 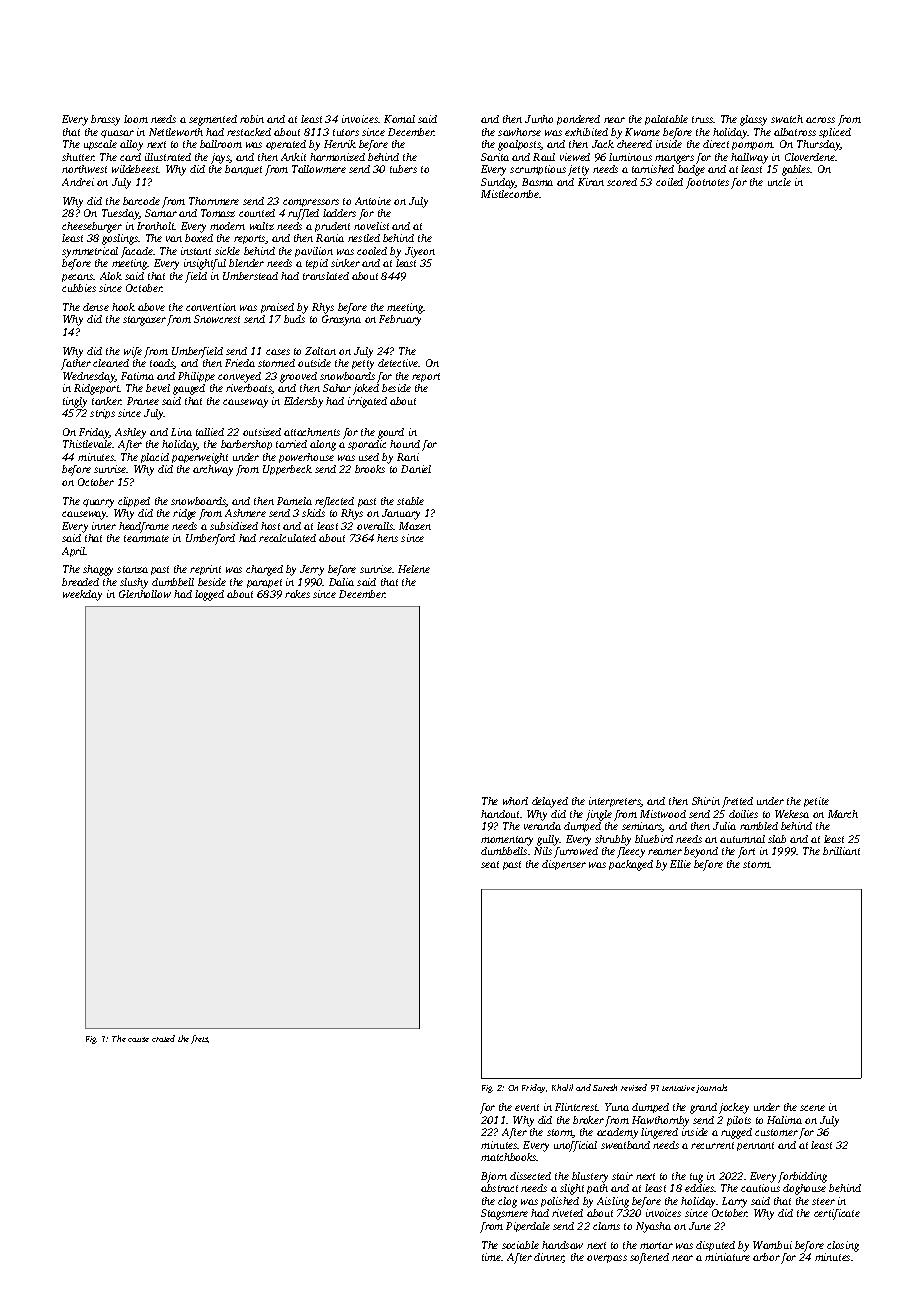 What do you see at coordinates (137, 252) in the screenshot?
I see `facade` at bounding box center [137, 252].
